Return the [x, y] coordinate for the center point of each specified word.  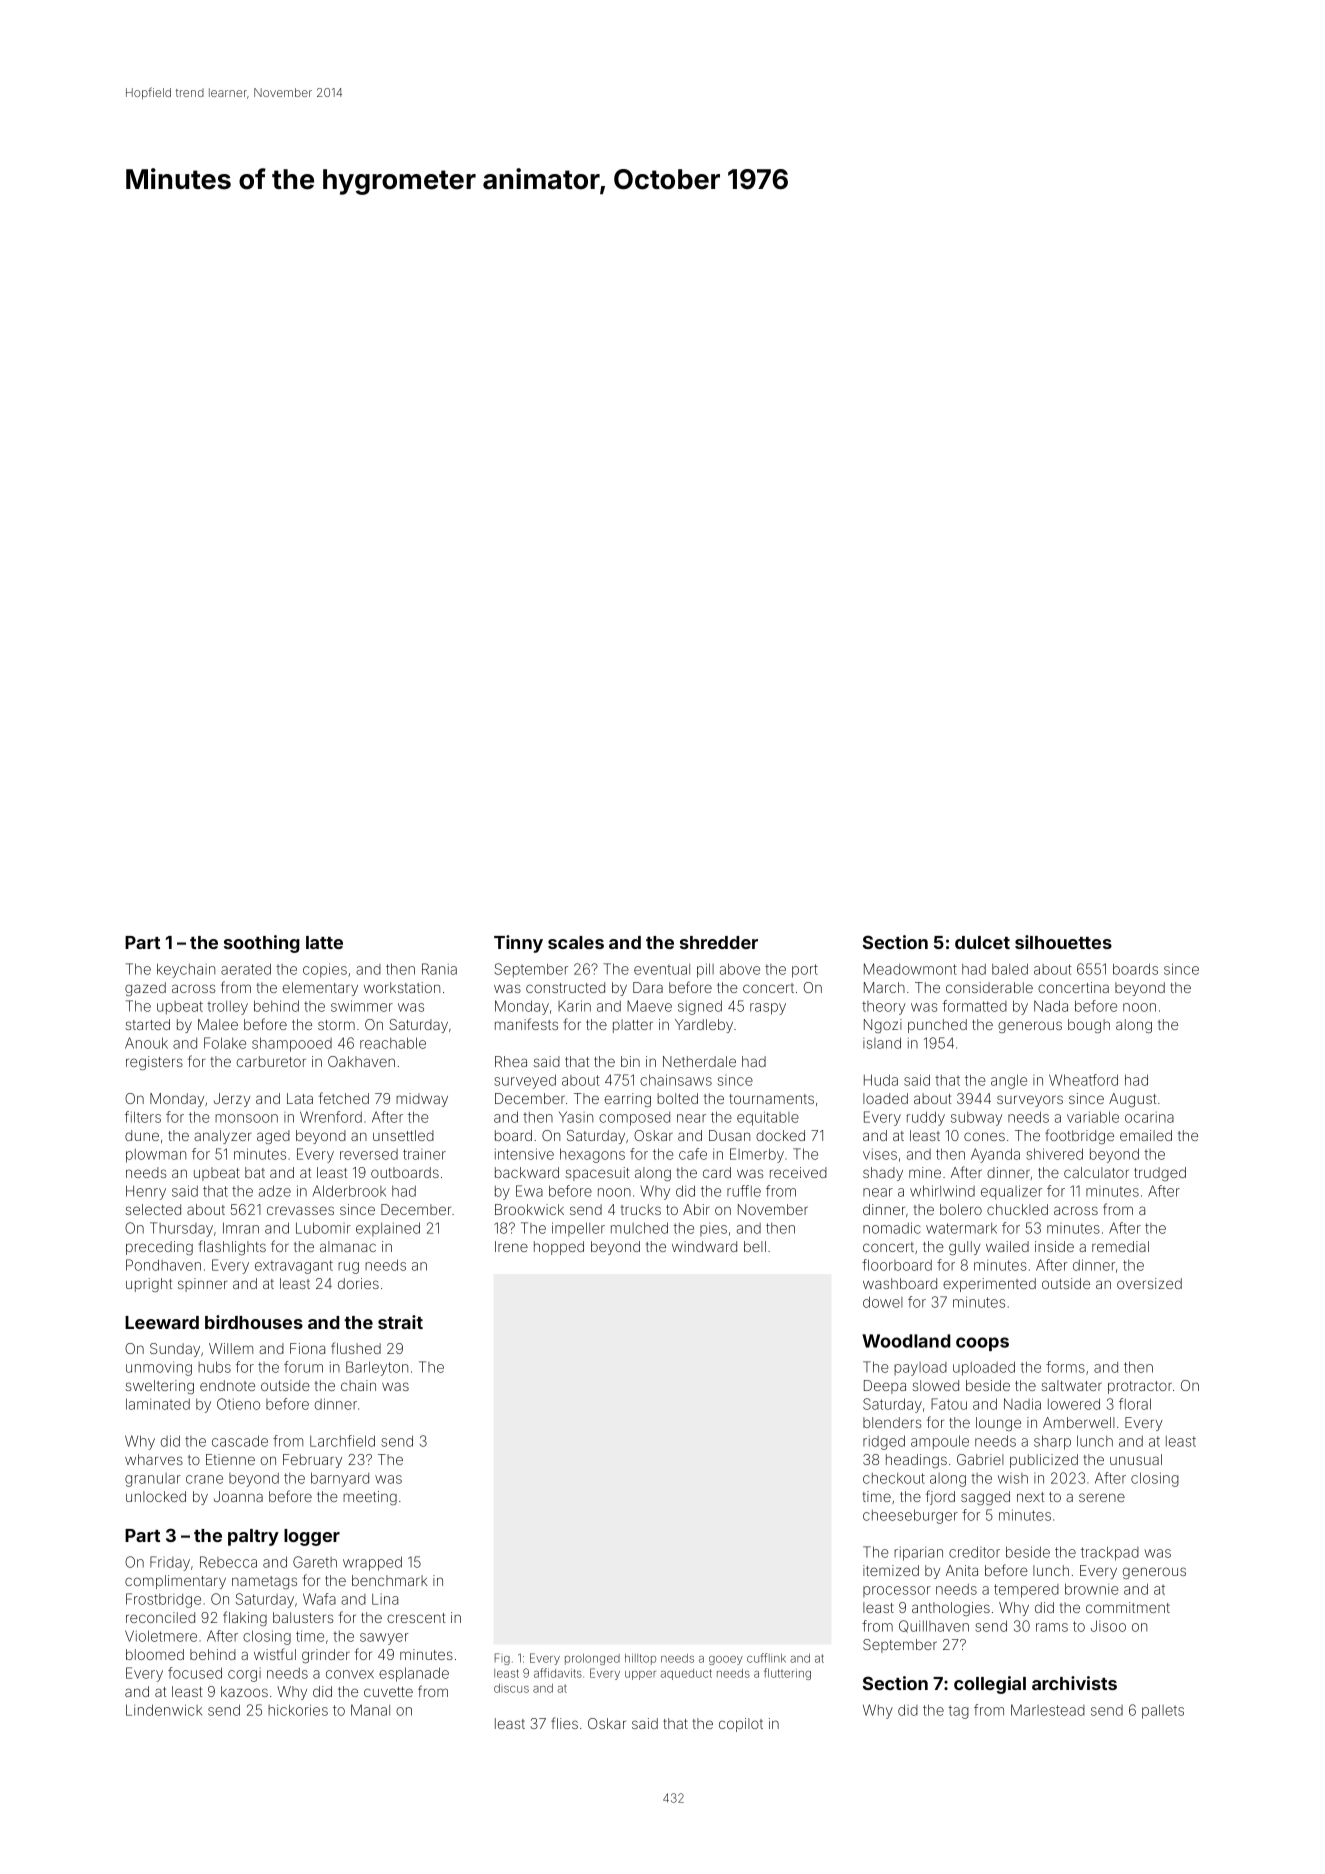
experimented [989, 1285]
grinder [326, 1656]
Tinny [518, 944]
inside [1054, 1246]
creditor [974, 1552]
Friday [170, 1563]
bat [255, 1172]
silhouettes [1063, 942]
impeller [578, 1229]
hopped [559, 1248]
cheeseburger [910, 1516]
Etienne [230, 1459]
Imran [241, 1228]
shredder [719, 942]
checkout [894, 1478]
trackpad [1110, 1553]
